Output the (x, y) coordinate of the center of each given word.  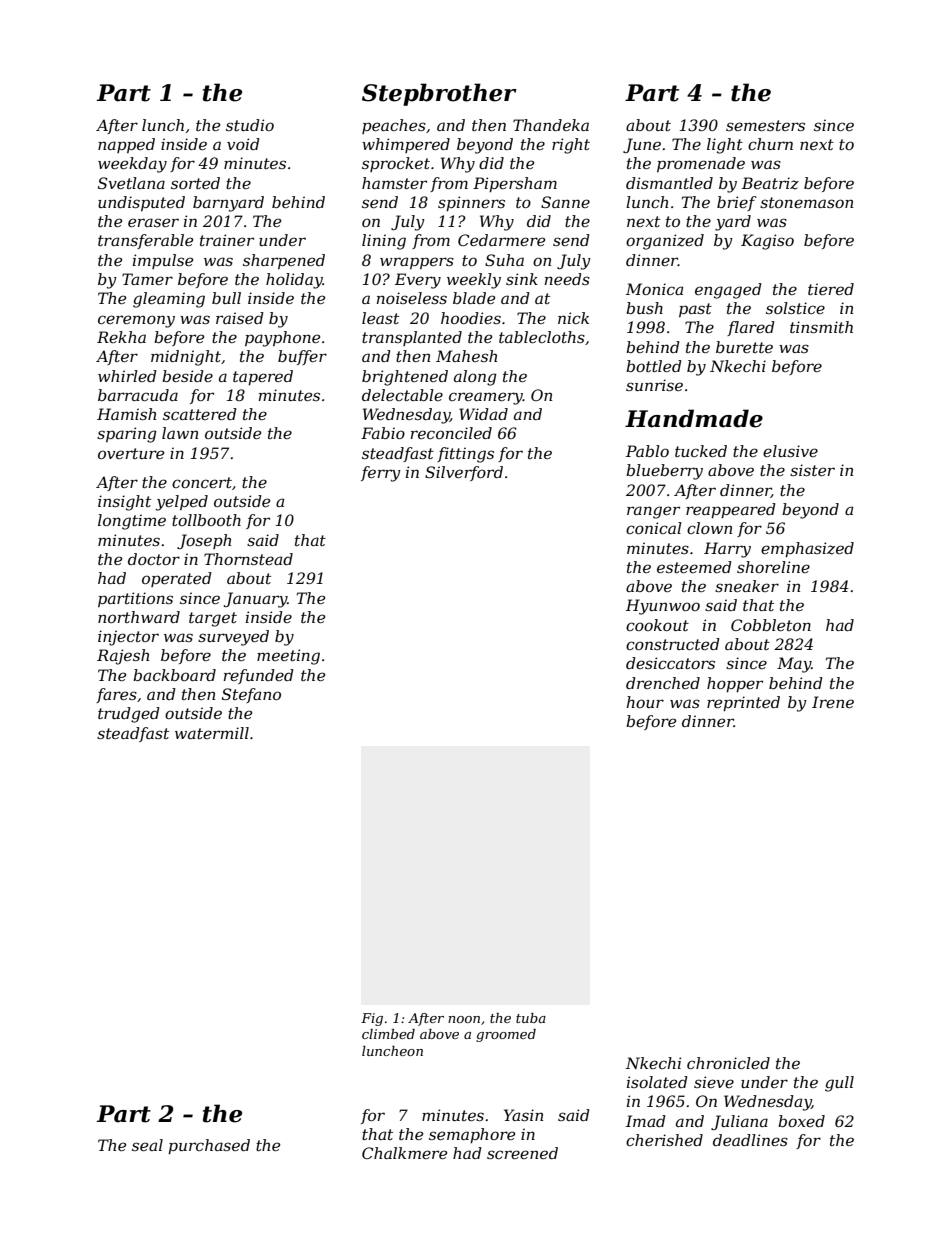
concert (202, 482)
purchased (209, 1146)
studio (250, 125)
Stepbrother (439, 94)
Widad (483, 414)
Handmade (694, 418)
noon (464, 1019)
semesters (765, 125)
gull (839, 1084)
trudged (129, 715)
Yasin (523, 1115)
